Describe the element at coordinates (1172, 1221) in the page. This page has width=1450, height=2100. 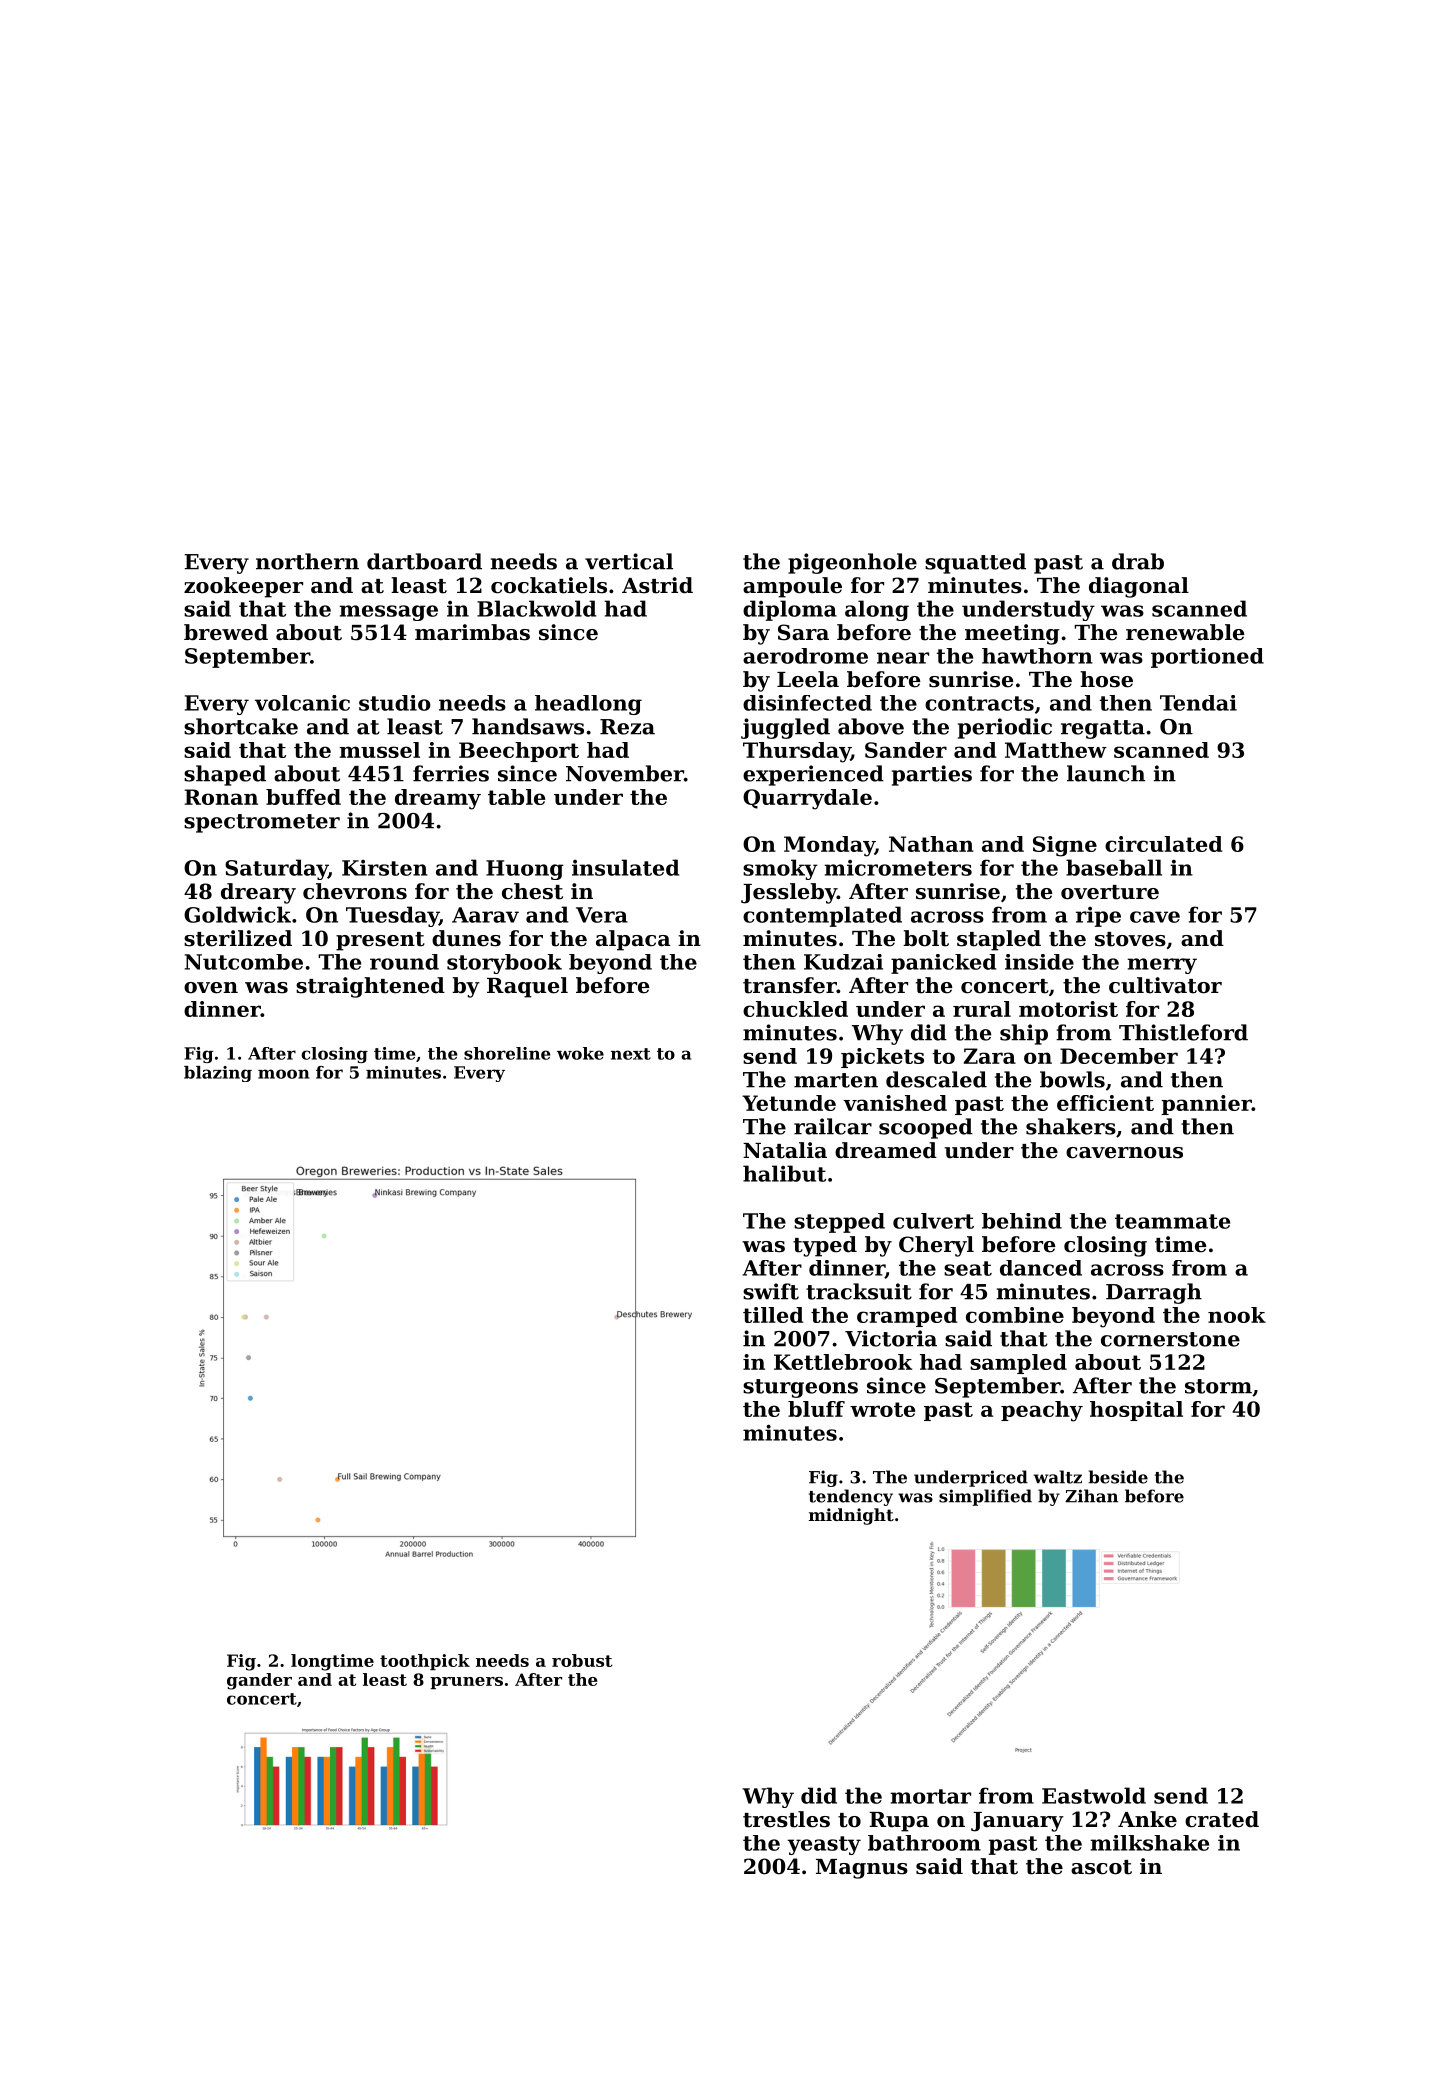
I see `teammate` at that location.
